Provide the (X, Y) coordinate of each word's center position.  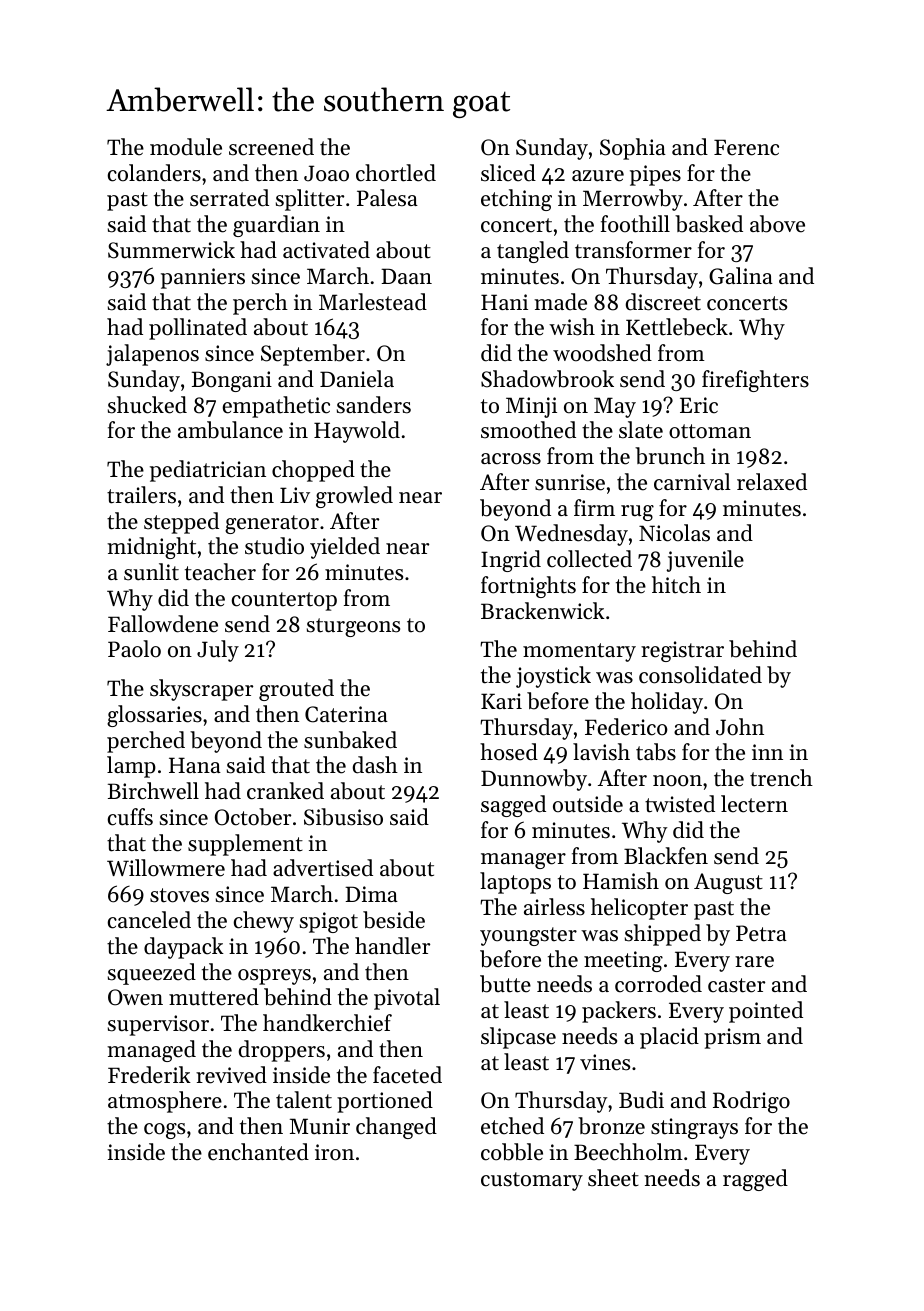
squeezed (152, 974)
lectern (754, 804)
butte (505, 984)
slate (641, 430)
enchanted (258, 1152)
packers (619, 1012)
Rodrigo (751, 1102)
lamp (131, 767)
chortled (396, 173)
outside (588, 804)
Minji (531, 407)
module (186, 147)
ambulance (230, 430)
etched (512, 1126)
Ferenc (746, 147)
